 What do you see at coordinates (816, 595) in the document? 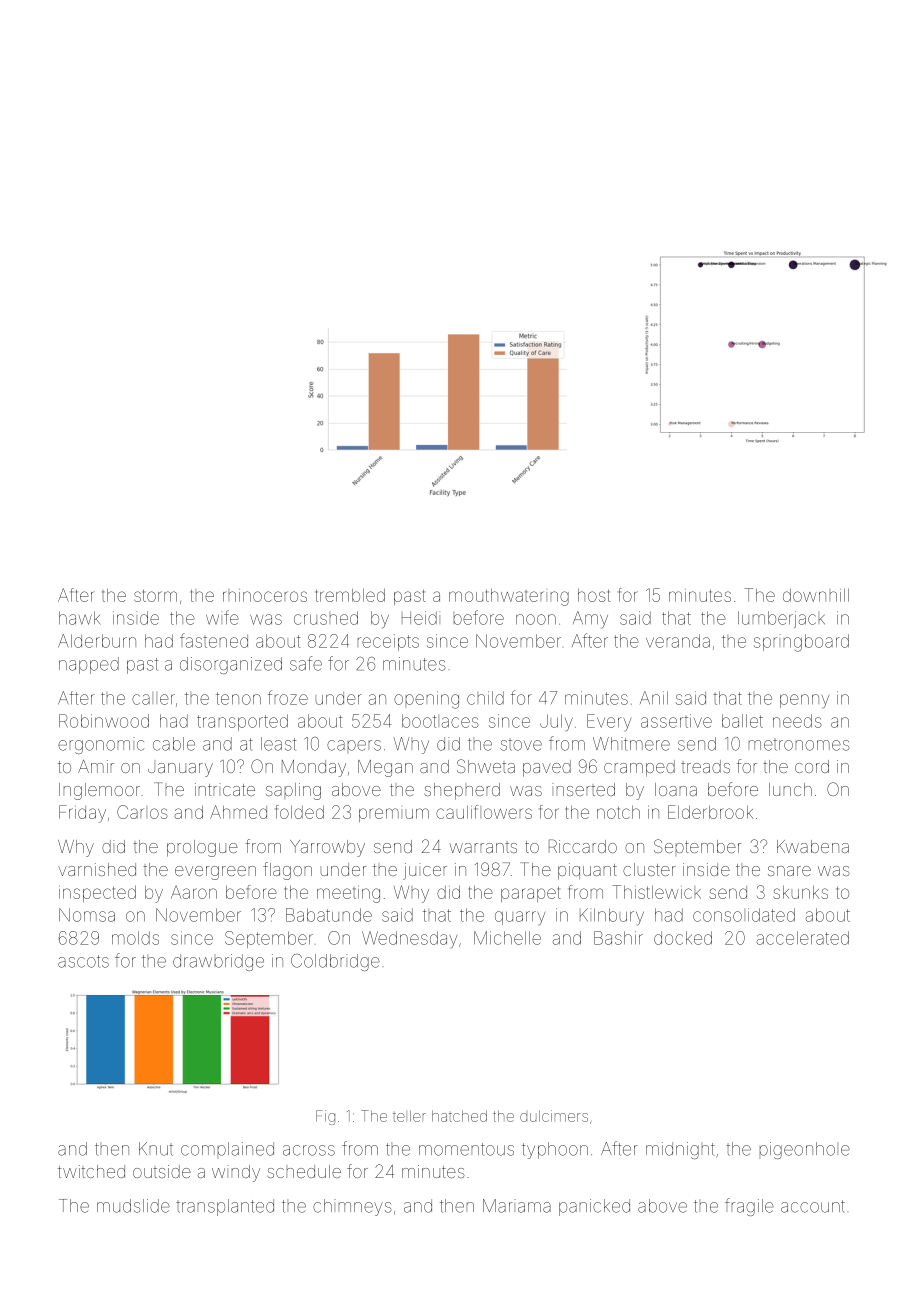
I see `downhill` at bounding box center [816, 595].
